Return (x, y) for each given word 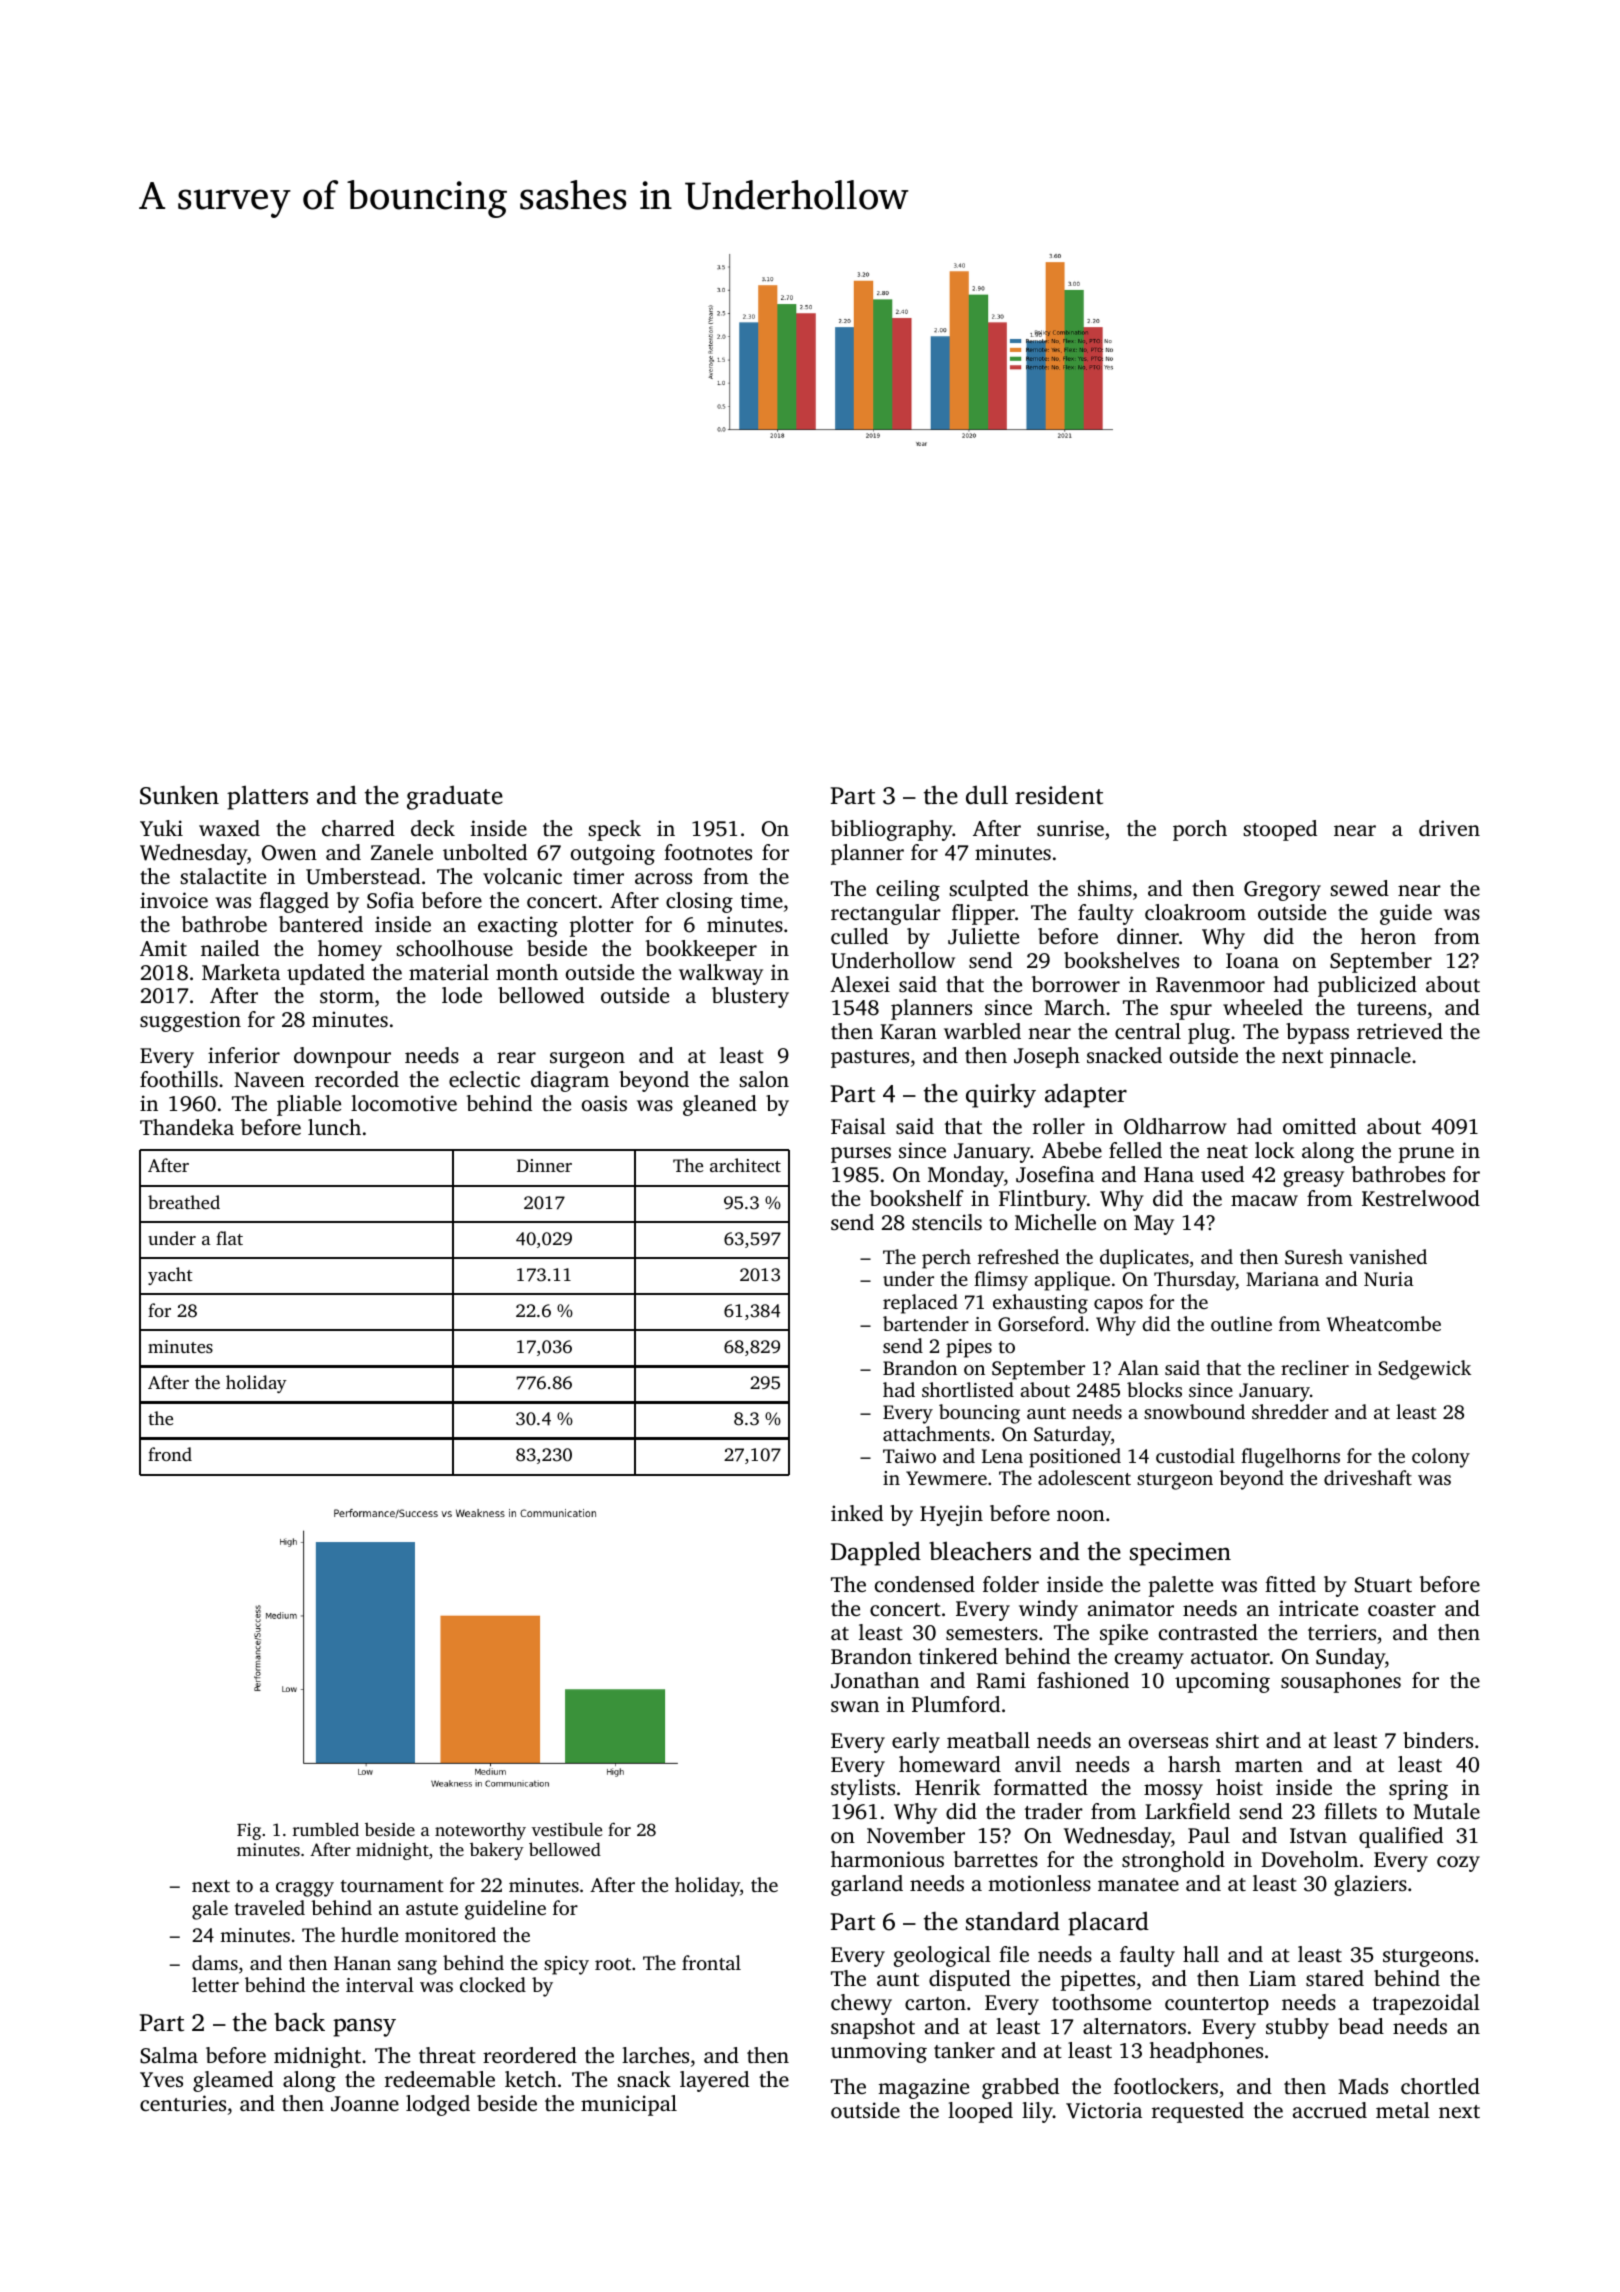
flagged (294, 902)
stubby (1297, 2028)
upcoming (1222, 1682)
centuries (183, 2103)
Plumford (956, 1704)
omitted (1319, 1126)
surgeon (587, 1060)
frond (170, 1454)
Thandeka (187, 1127)
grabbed (1020, 2088)
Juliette (983, 936)
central (1148, 1031)
